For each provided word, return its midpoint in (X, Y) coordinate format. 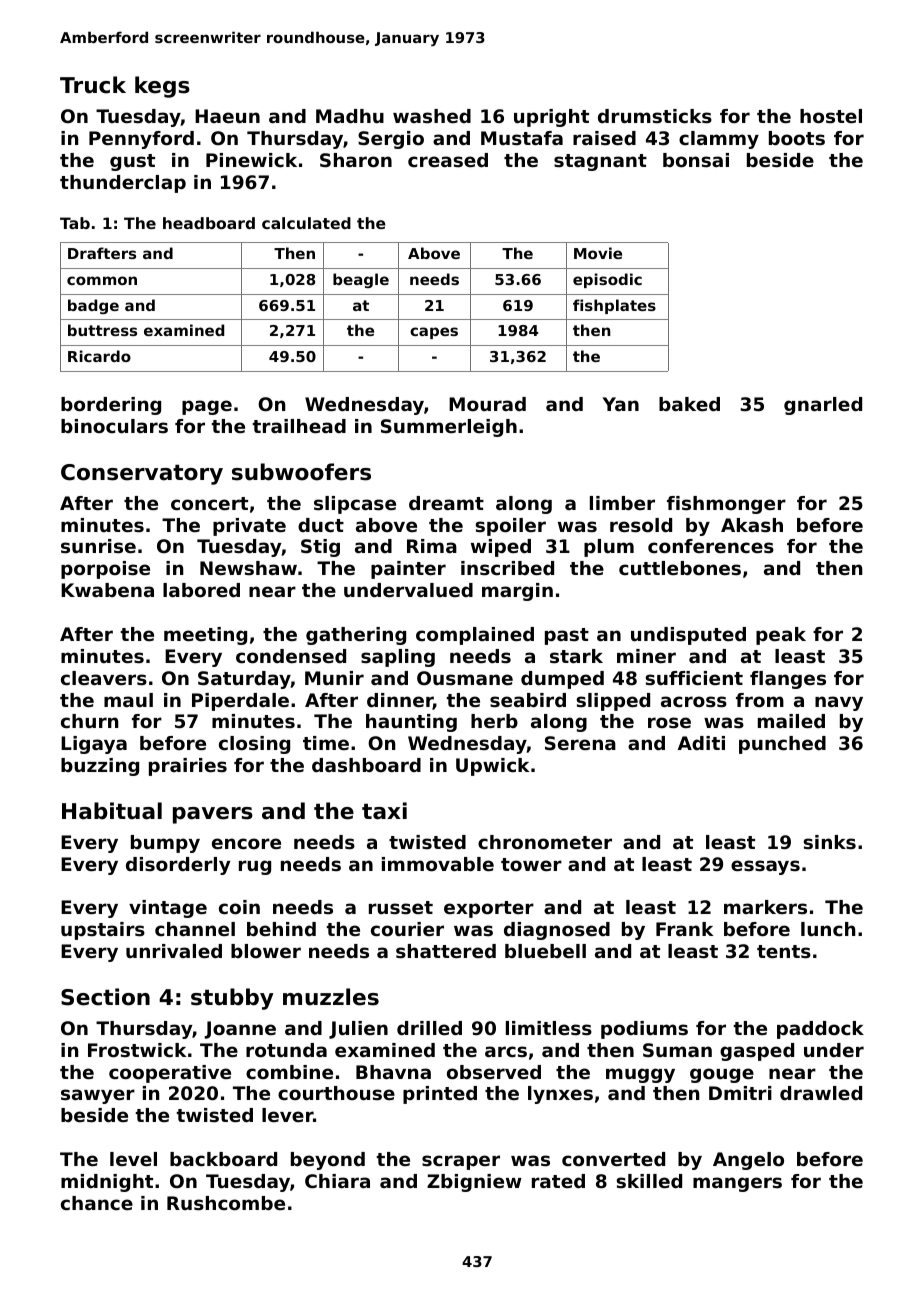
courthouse (336, 1093)
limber (622, 503)
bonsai (696, 160)
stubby (232, 999)
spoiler (510, 527)
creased (448, 160)
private (249, 527)
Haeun (227, 116)
